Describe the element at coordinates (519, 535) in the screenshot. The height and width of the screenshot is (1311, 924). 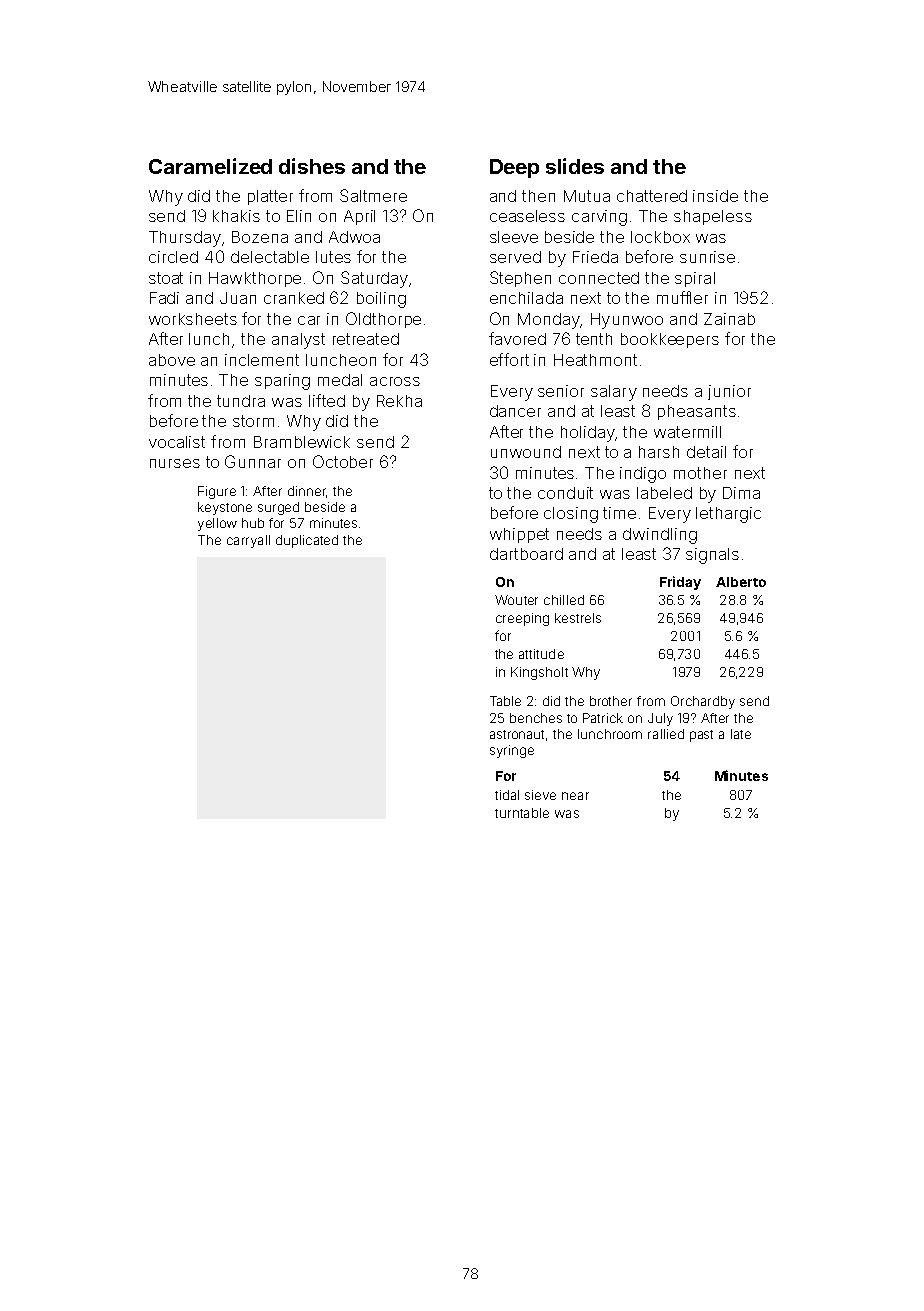
I see `whippet` at that location.
